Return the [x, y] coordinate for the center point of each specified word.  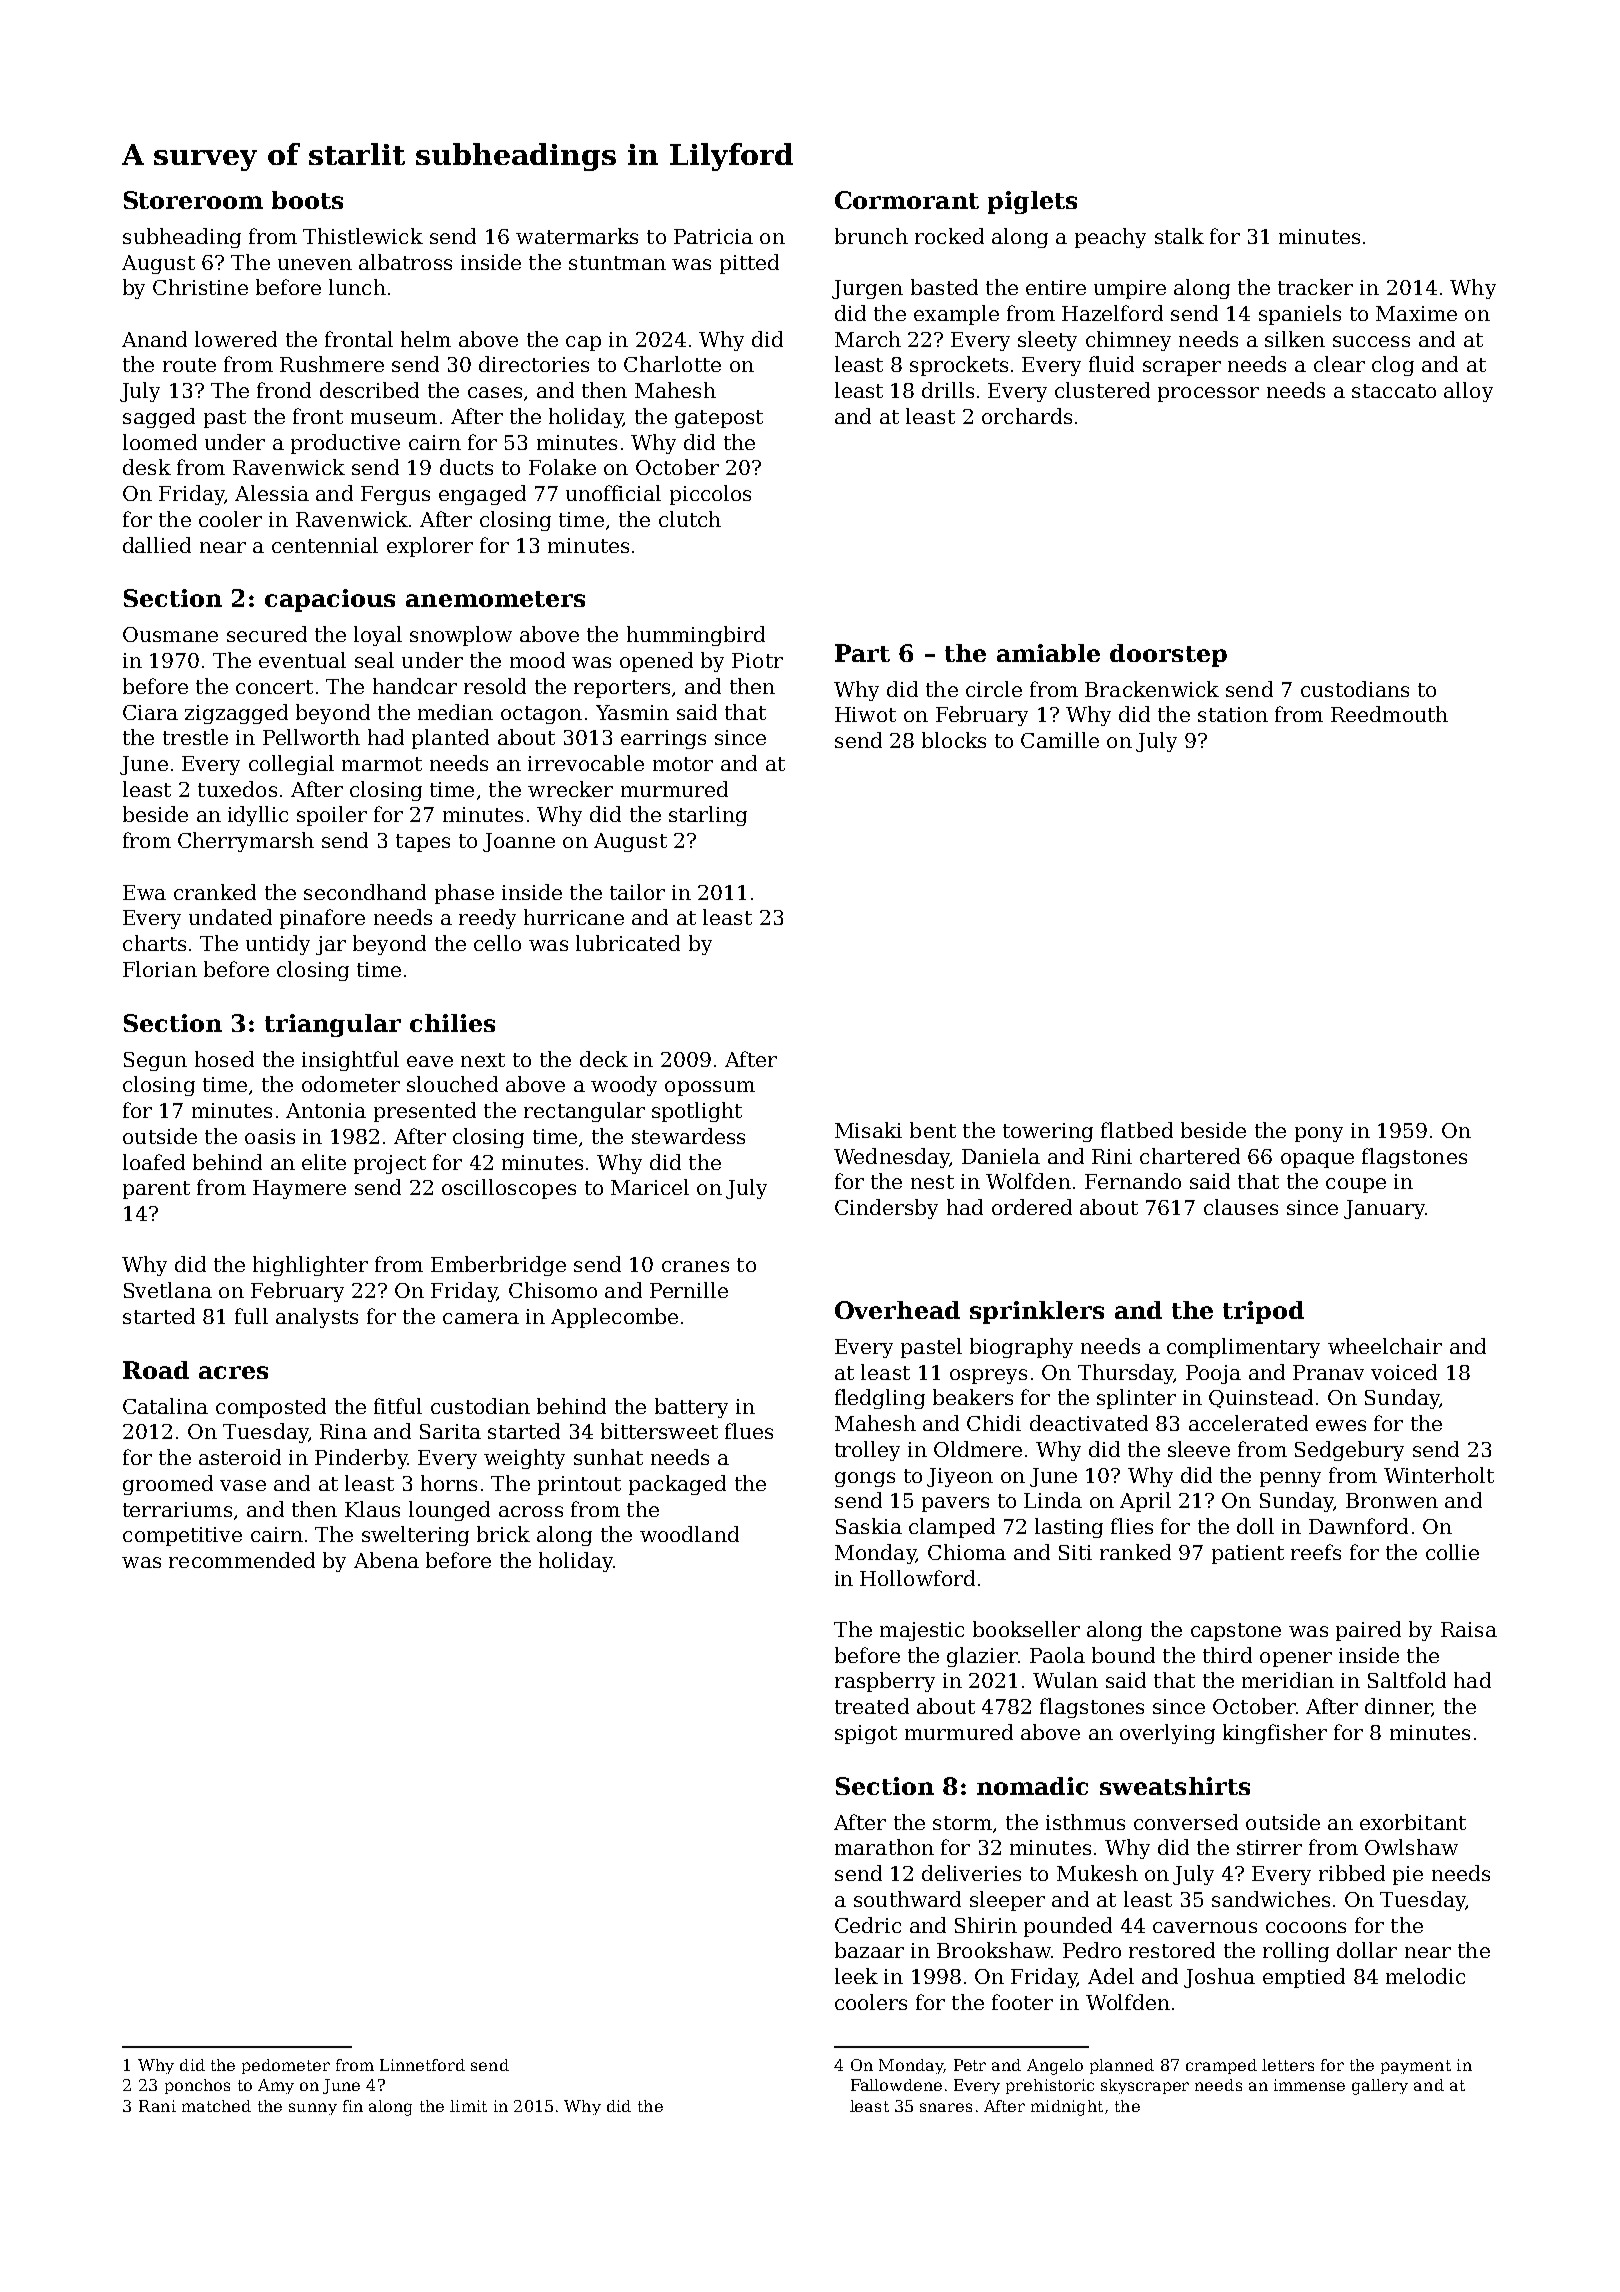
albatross [405, 262]
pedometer [286, 2066]
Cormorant [907, 200]
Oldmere [978, 1449]
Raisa [1469, 1629]
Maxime [1416, 313]
